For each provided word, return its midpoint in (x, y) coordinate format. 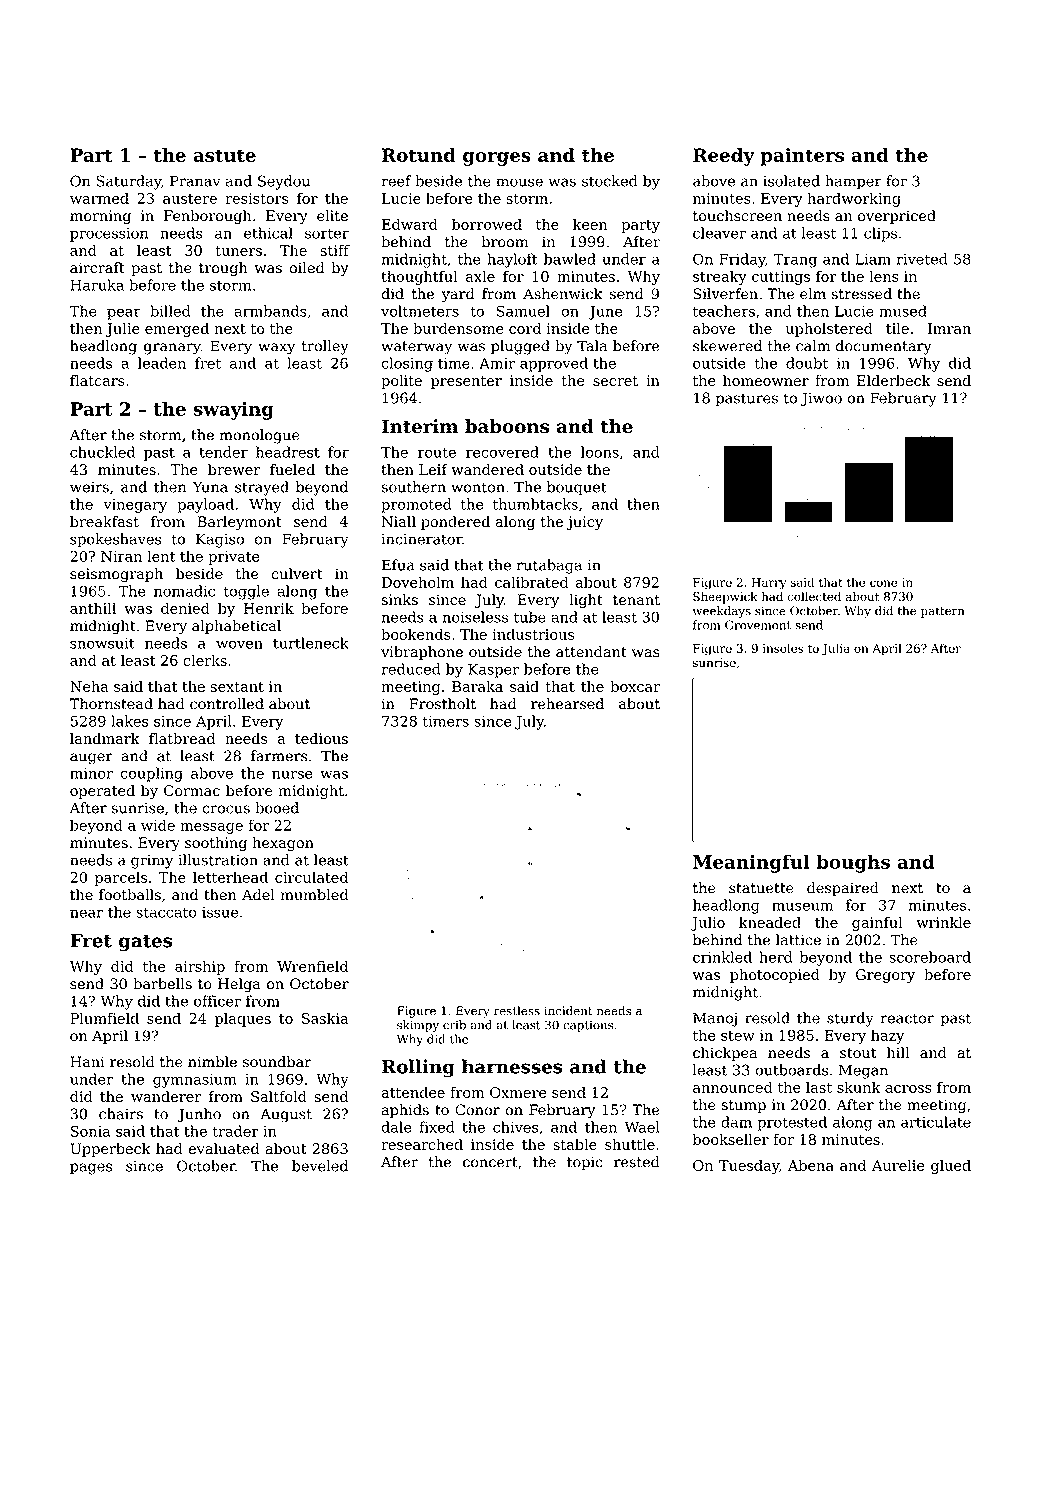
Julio (708, 923)
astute (224, 155)
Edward (410, 224)
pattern (943, 612)
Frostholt (442, 704)
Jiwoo (821, 399)
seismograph (116, 575)
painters (802, 157)
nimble (212, 1062)
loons (600, 452)
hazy (887, 1036)
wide (158, 825)
